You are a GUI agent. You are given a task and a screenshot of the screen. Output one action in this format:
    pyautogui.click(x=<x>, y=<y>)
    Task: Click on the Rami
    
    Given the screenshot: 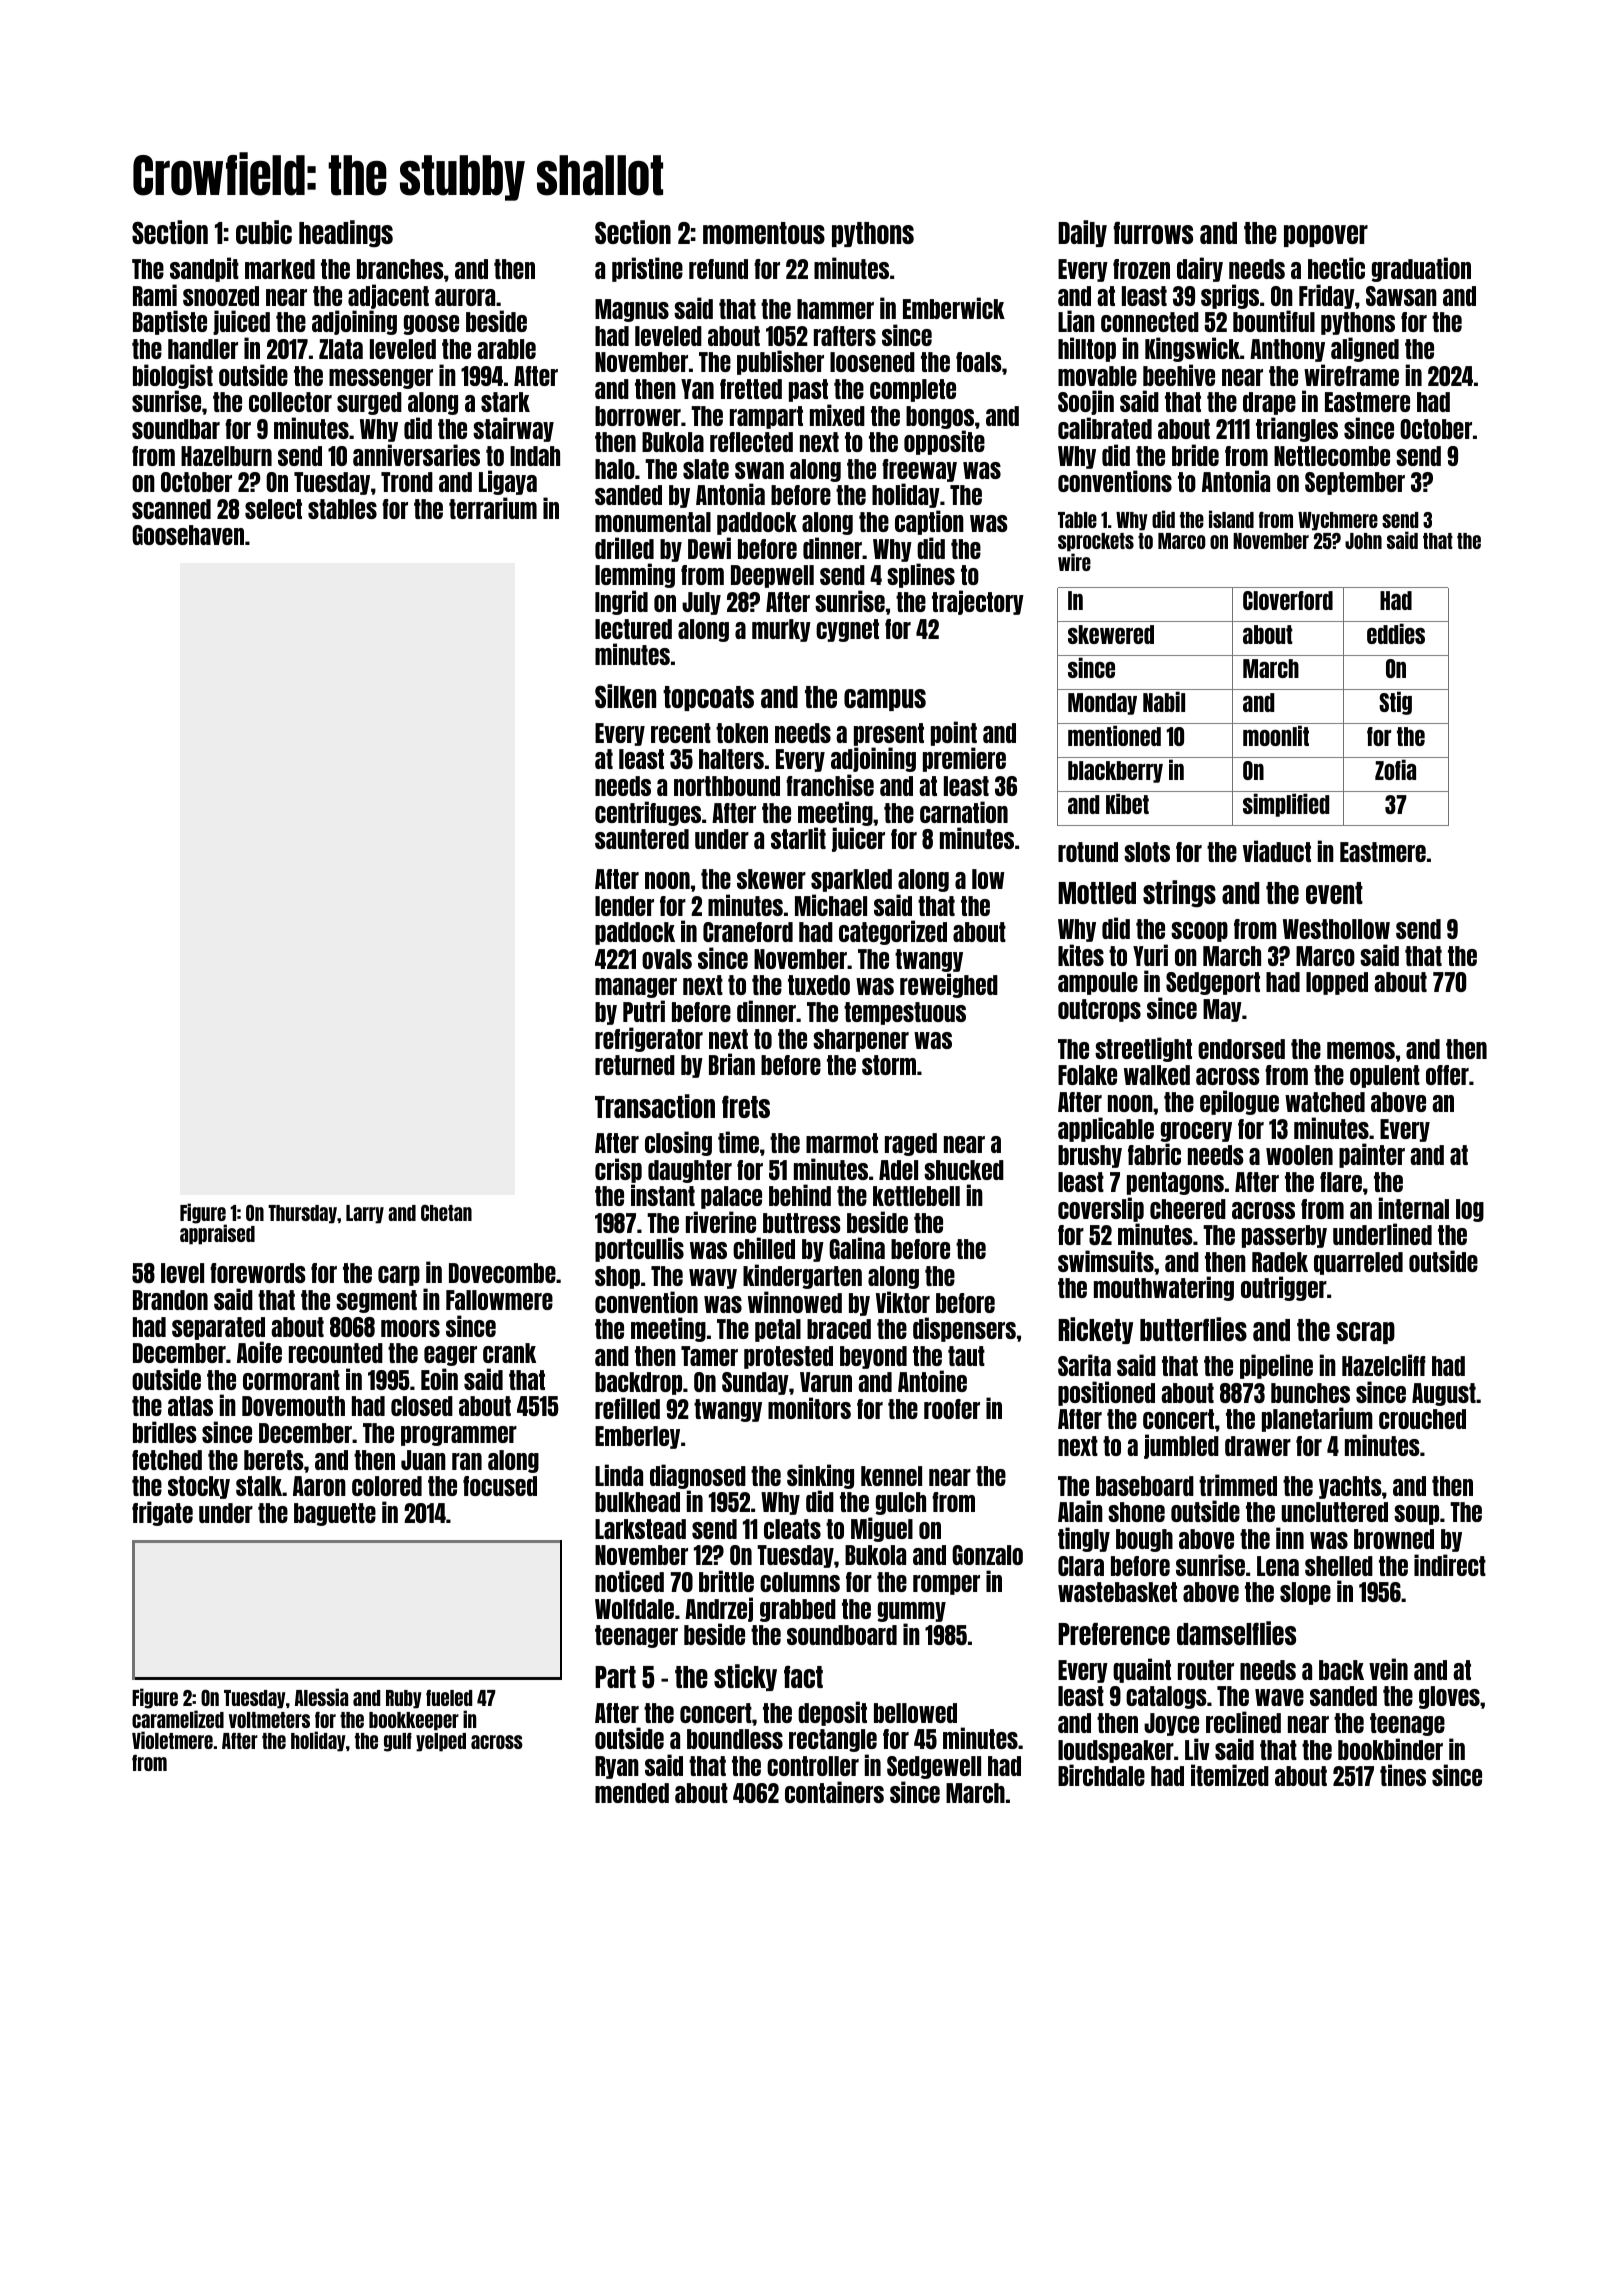 What is the action you would take?
    pyautogui.click(x=155, y=295)
